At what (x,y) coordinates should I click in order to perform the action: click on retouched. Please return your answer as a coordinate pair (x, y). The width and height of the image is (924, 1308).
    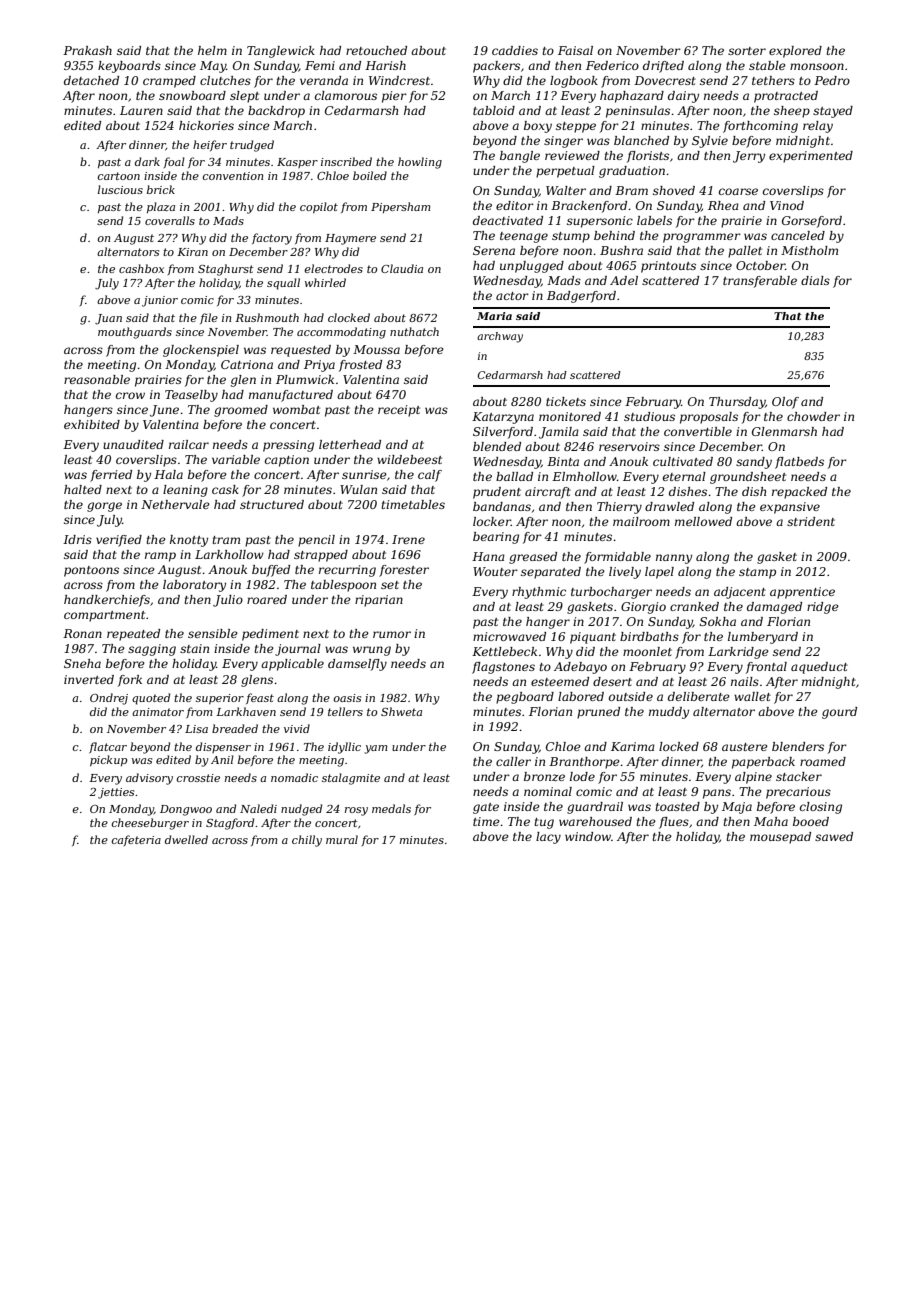
    Looking at the image, I should click on (376, 50).
